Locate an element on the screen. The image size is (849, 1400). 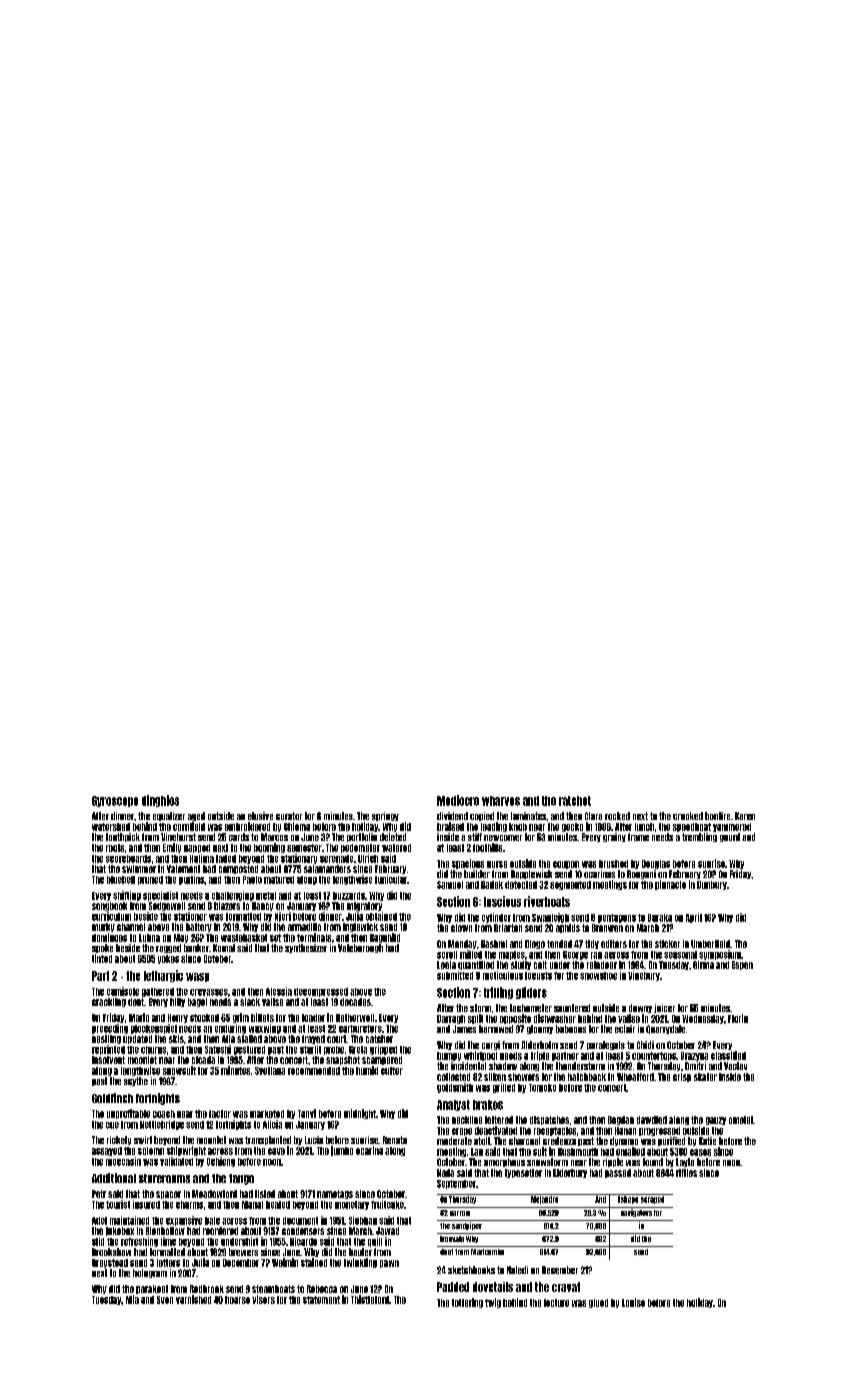
skater is located at coordinates (705, 1077).
